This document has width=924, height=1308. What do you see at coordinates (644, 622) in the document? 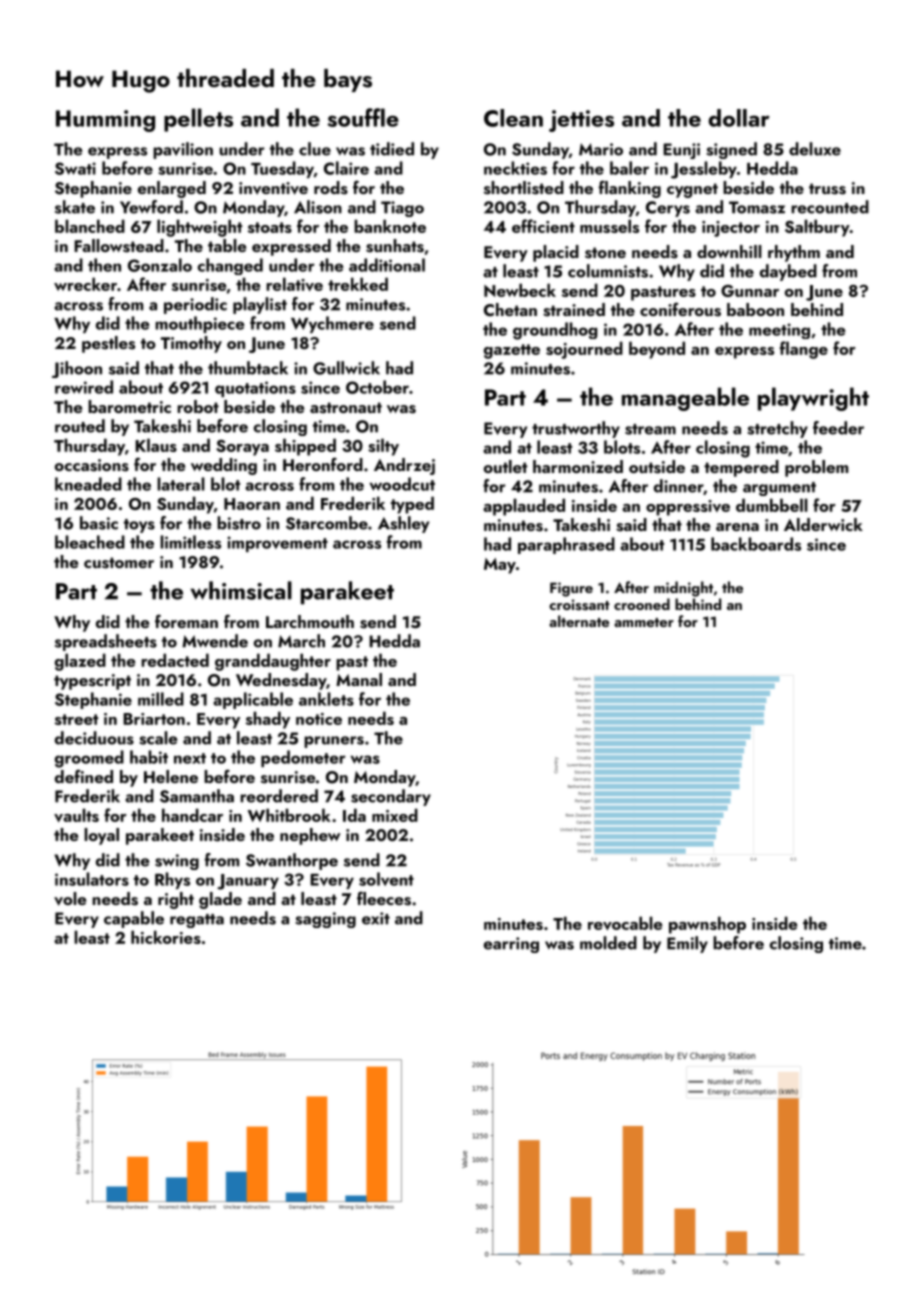
I see `ammeter` at bounding box center [644, 622].
